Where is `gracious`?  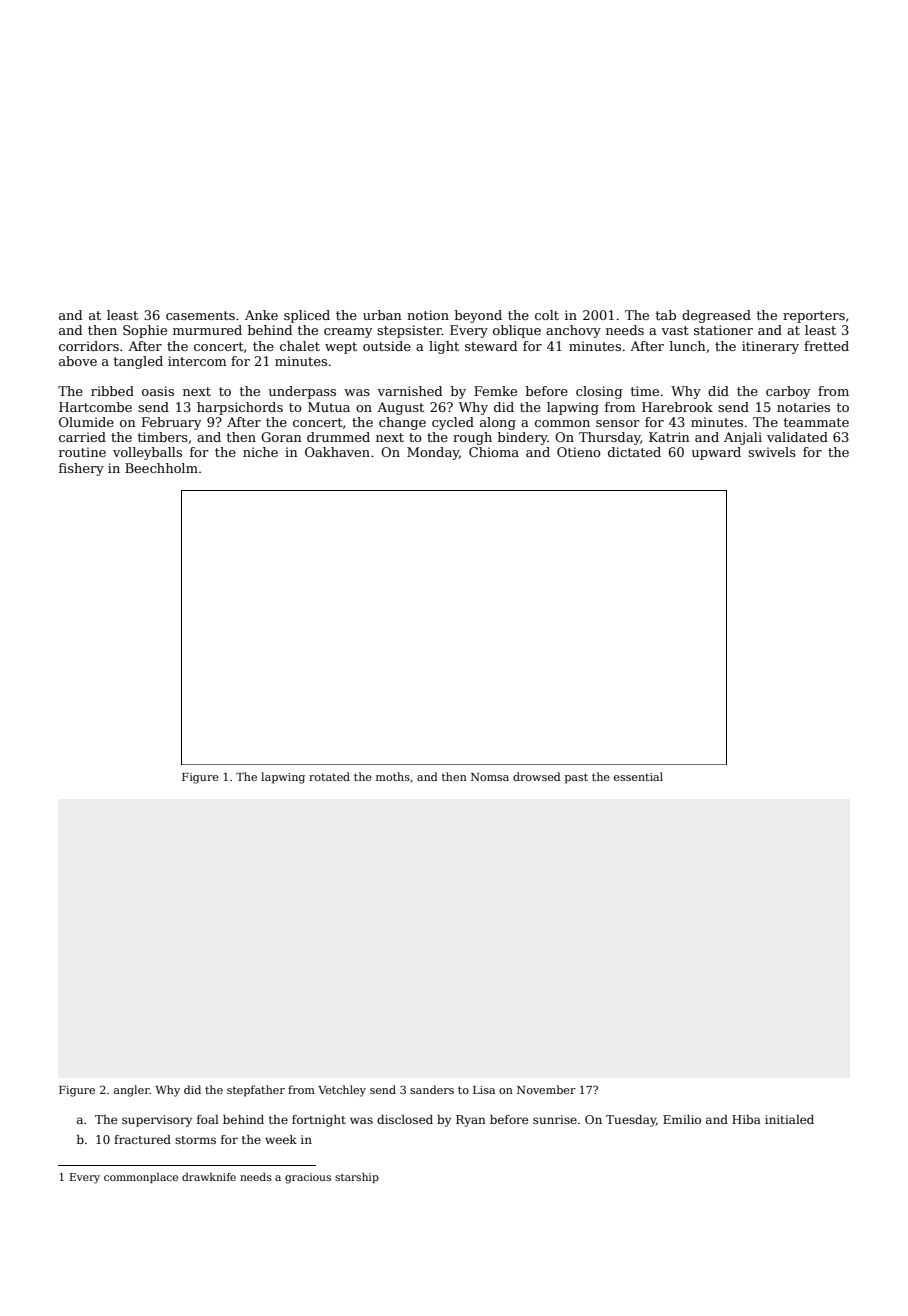
gracious is located at coordinates (308, 1178).
